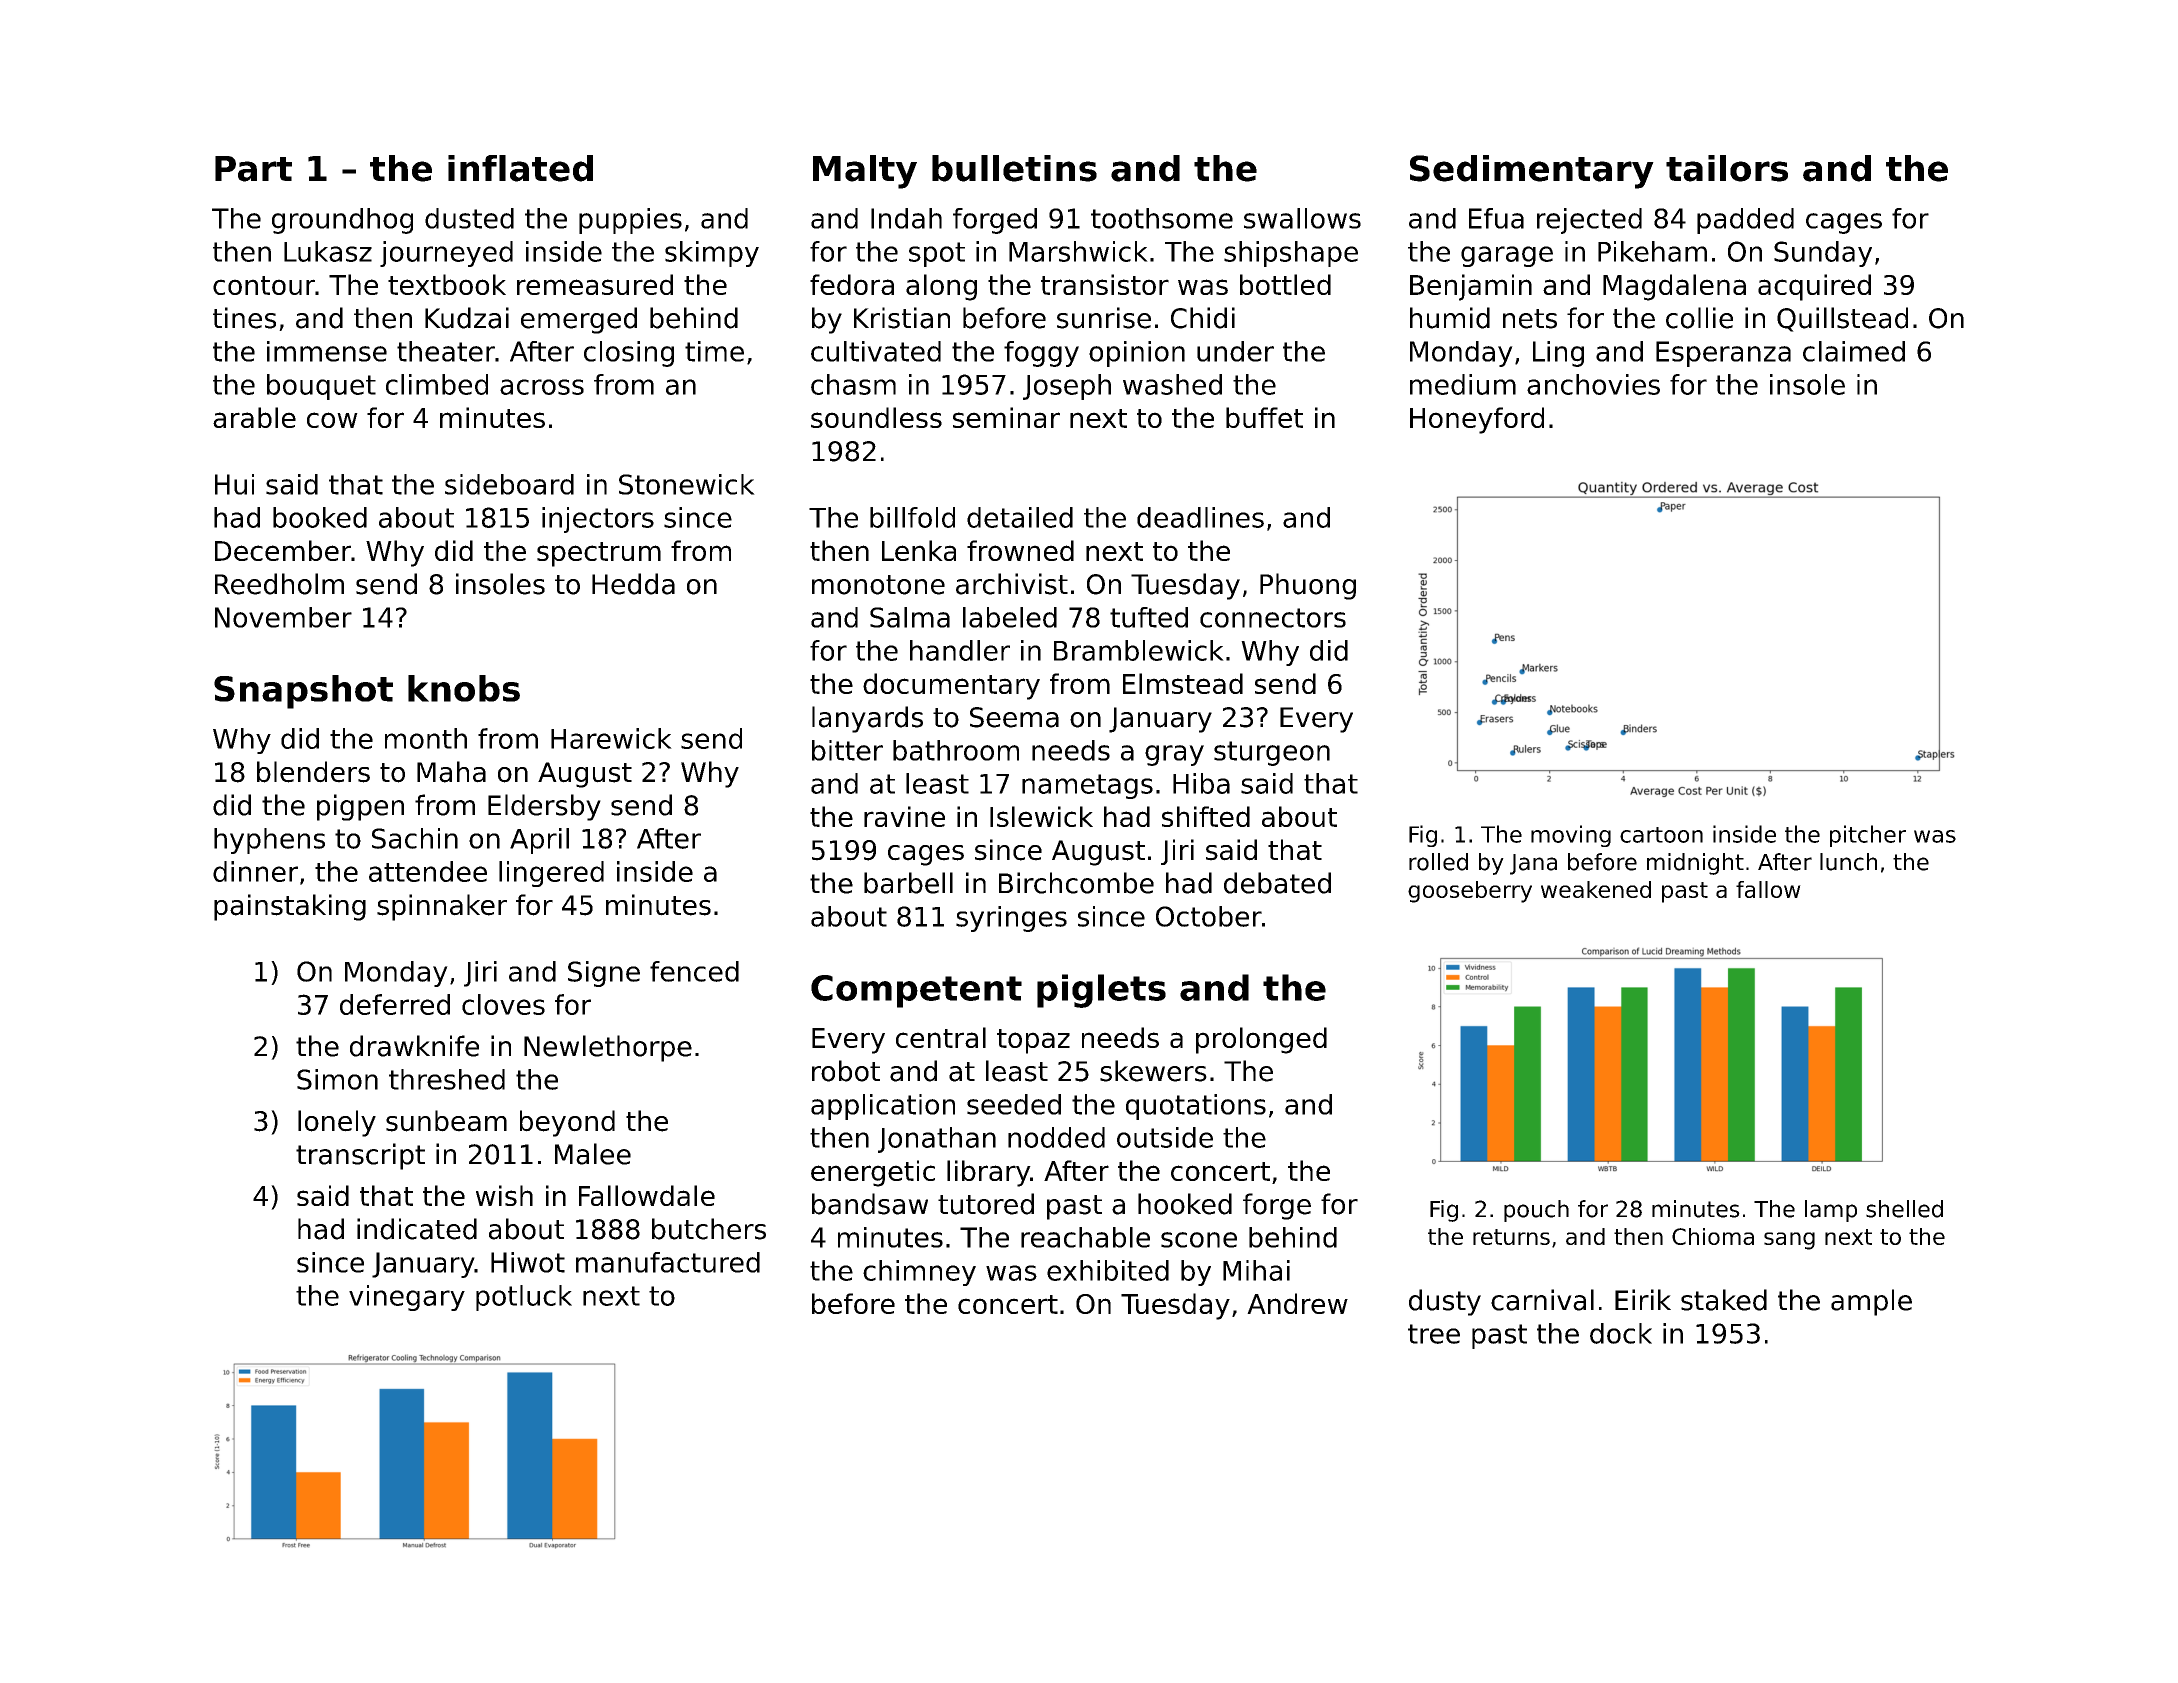 Image resolution: width=2178 pixels, height=1683 pixels. Describe the element at coordinates (1621, 1333) in the image. I see `dock` at that location.
